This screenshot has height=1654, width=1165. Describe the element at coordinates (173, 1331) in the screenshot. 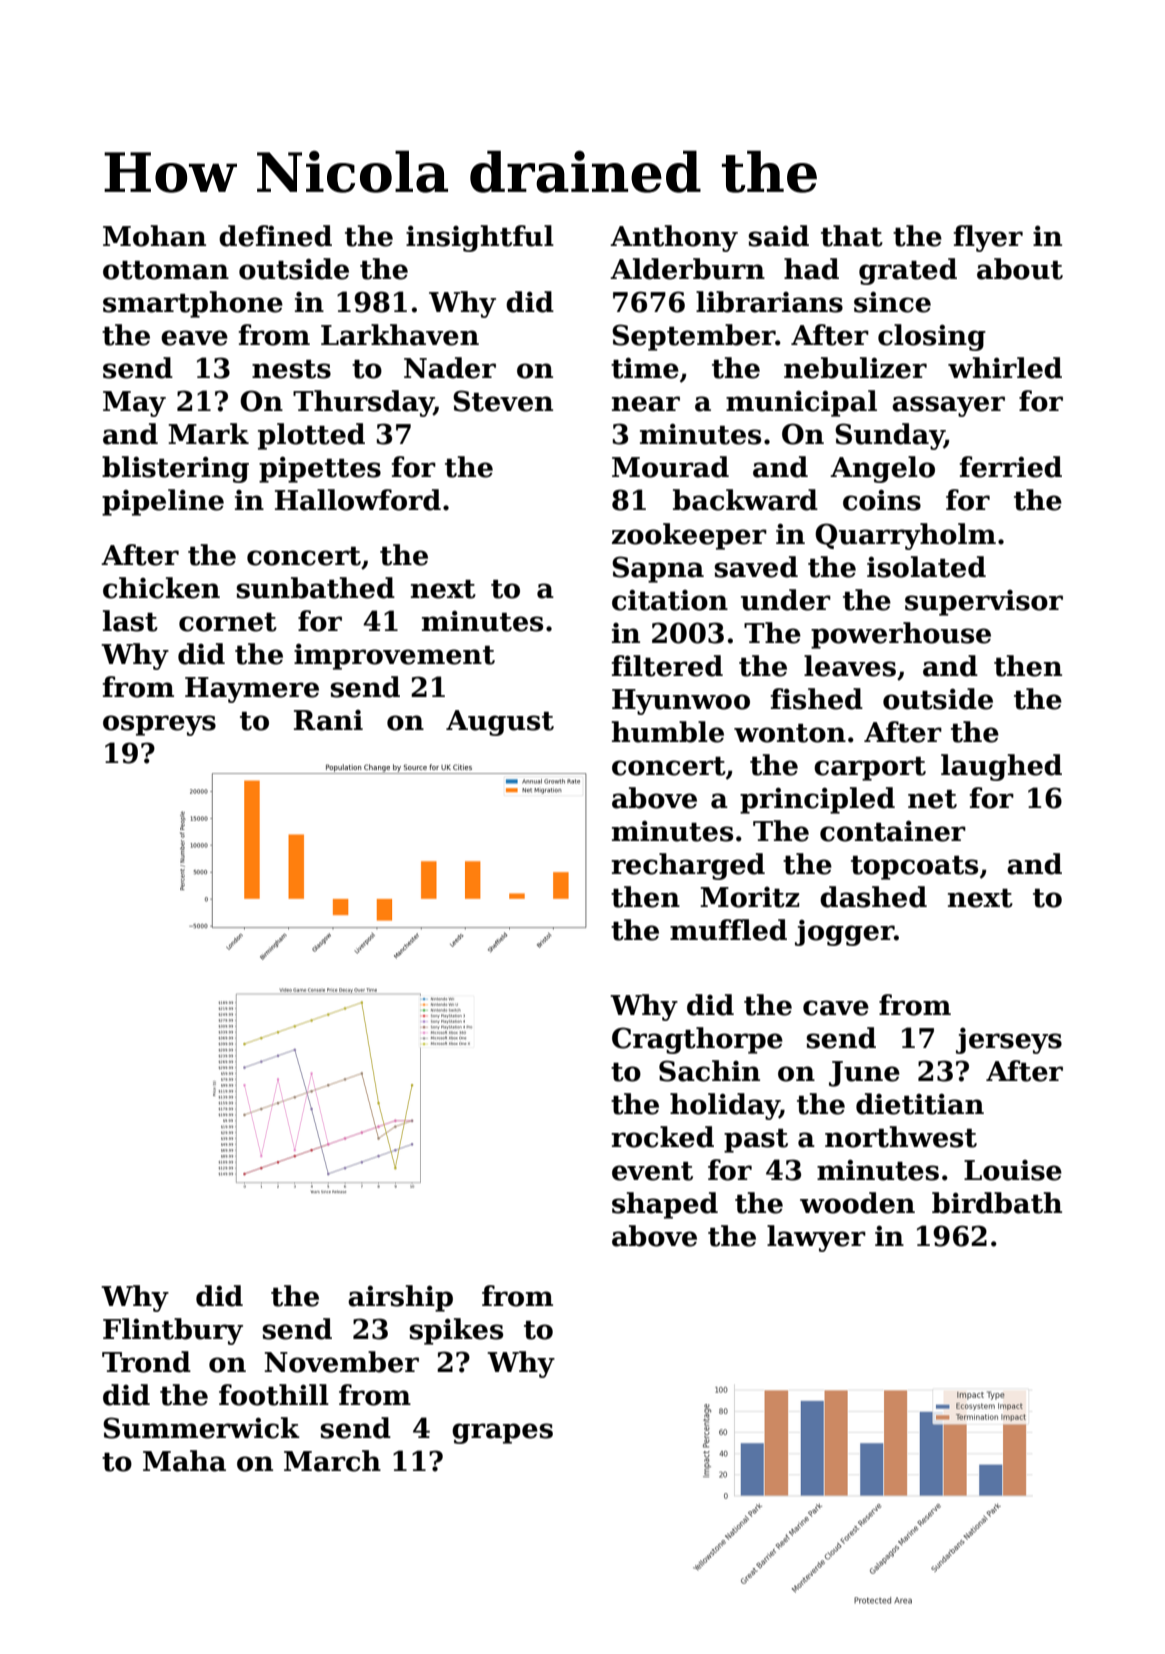

I see `Flintbury` at that location.
